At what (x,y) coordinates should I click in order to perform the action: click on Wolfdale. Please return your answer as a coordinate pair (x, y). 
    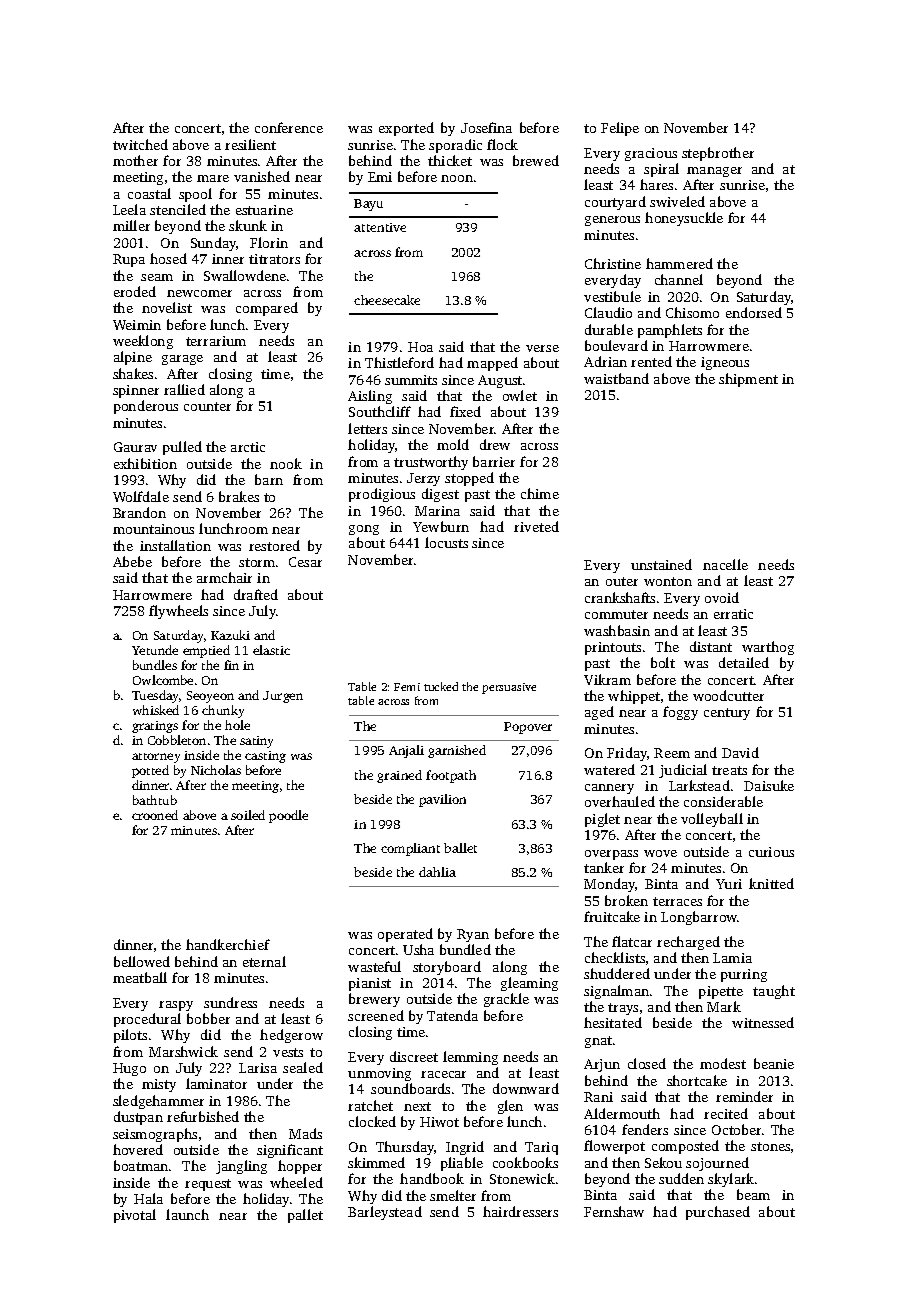
    Looking at the image, I should click on (141, 496).
